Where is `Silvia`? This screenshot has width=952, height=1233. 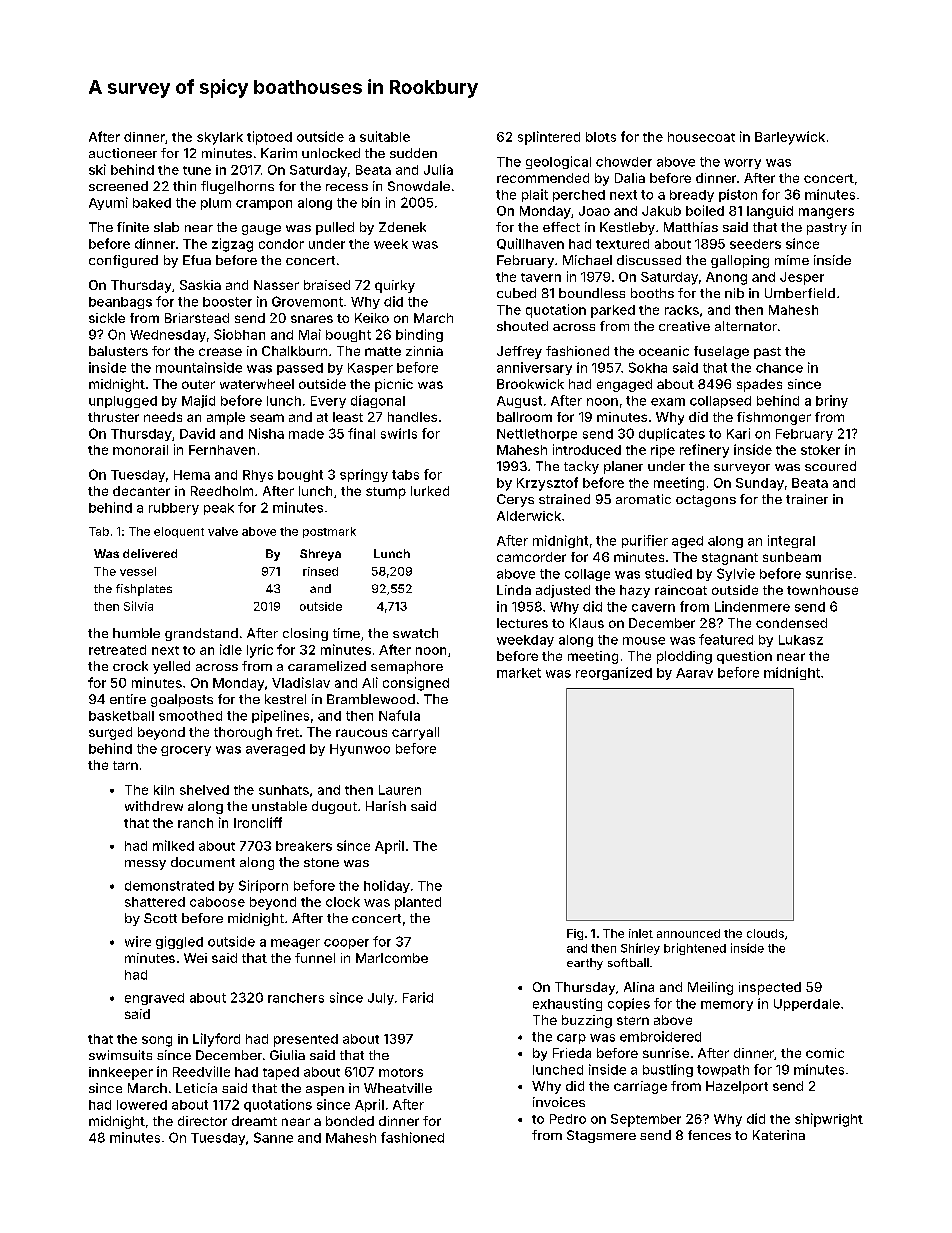 Silvia is located at coordinates (138, 606).
